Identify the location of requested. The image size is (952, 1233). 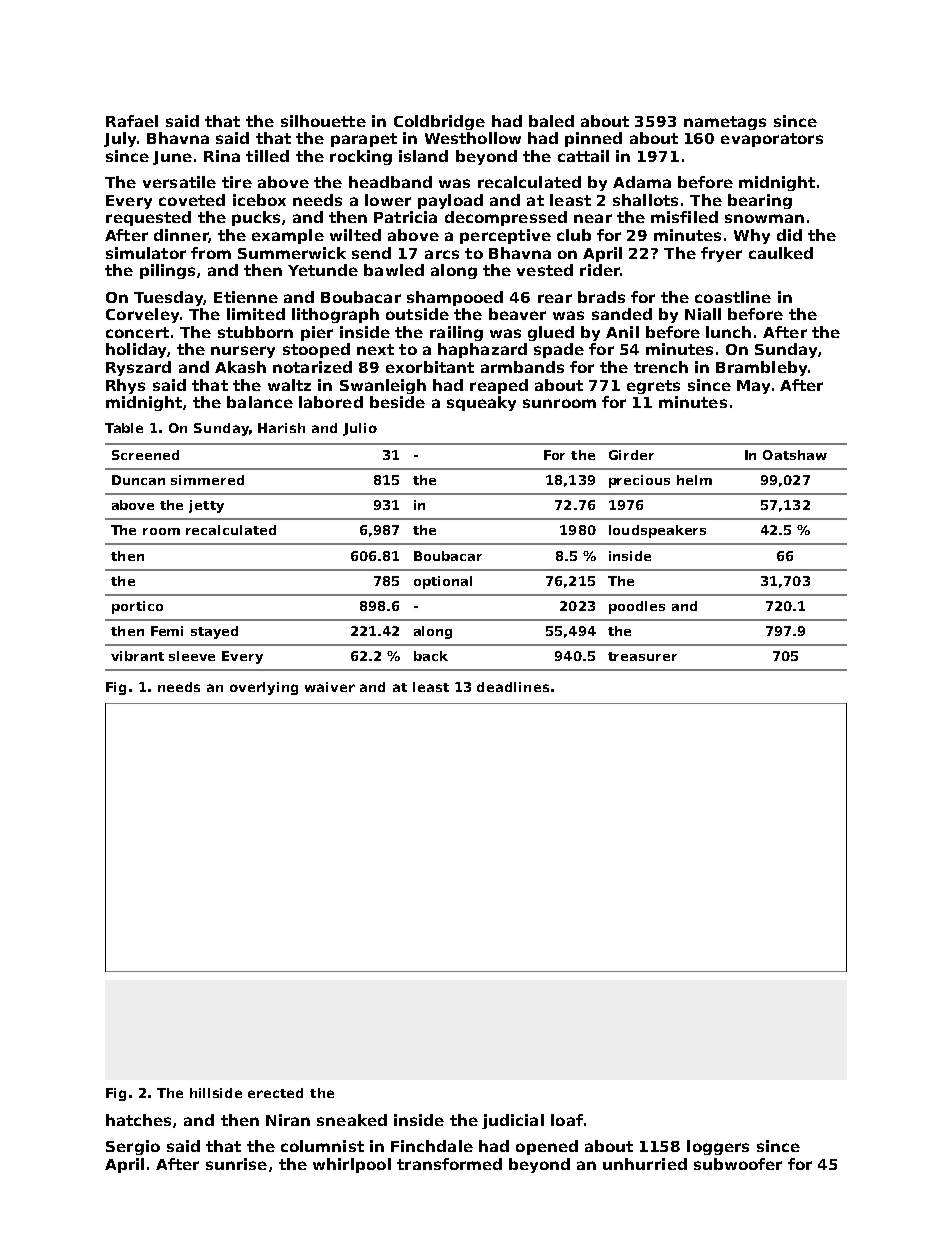
(148, 218).
